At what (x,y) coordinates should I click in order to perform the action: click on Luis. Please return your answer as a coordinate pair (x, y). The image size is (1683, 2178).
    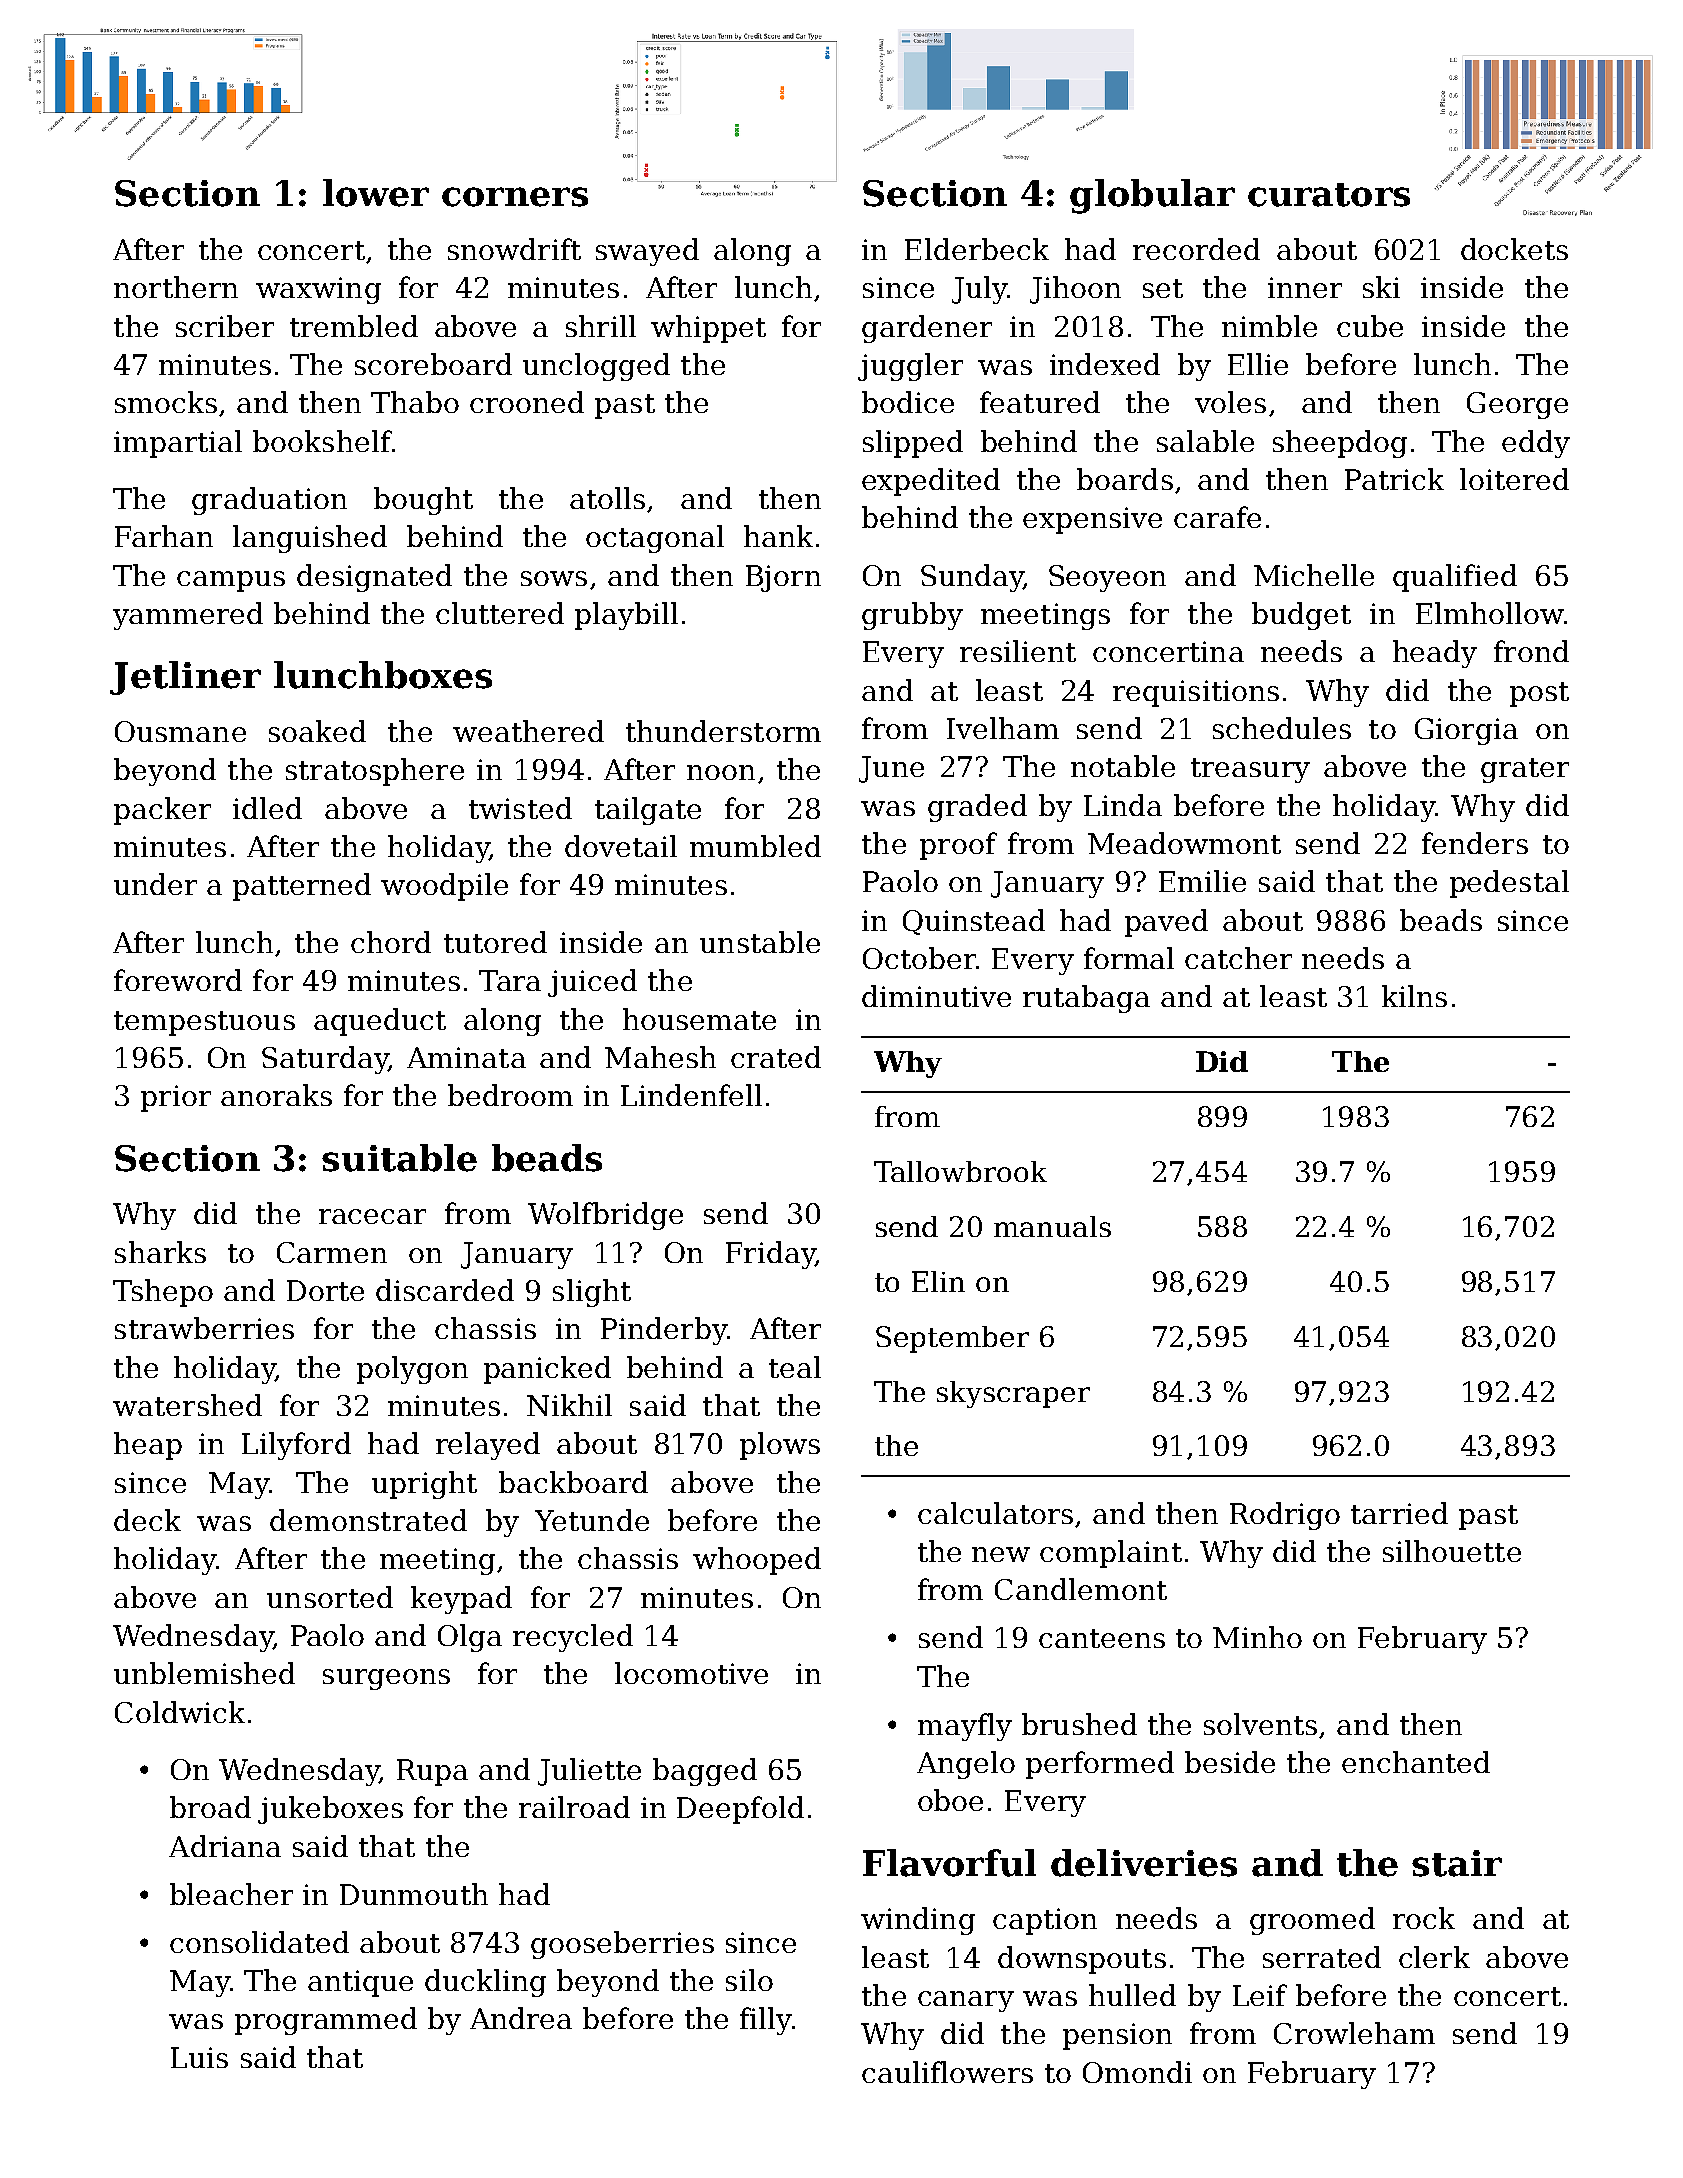
    Looking at the image, I should click on (199, 2057).
